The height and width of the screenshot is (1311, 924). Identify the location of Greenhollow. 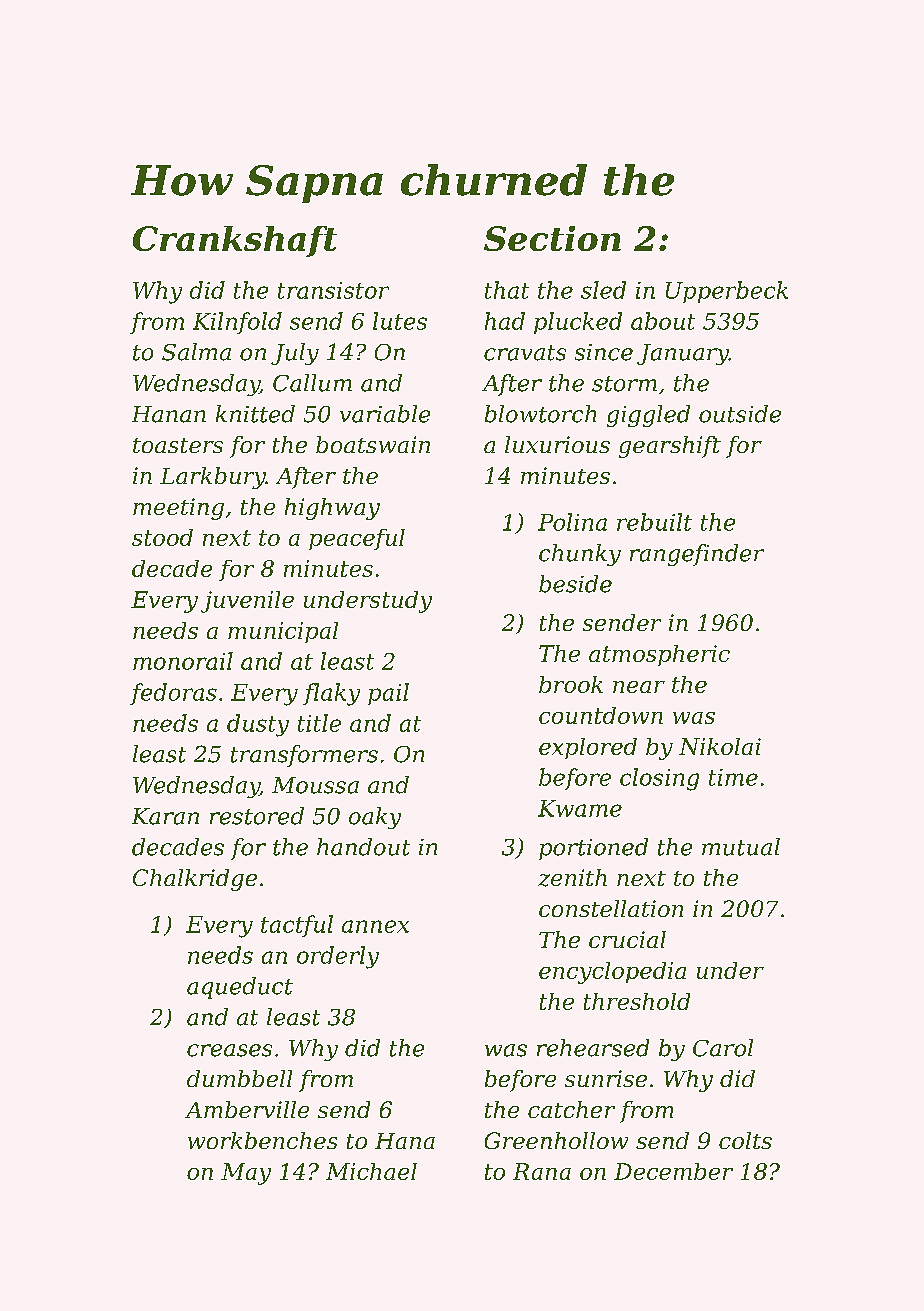
(556, 1140).
